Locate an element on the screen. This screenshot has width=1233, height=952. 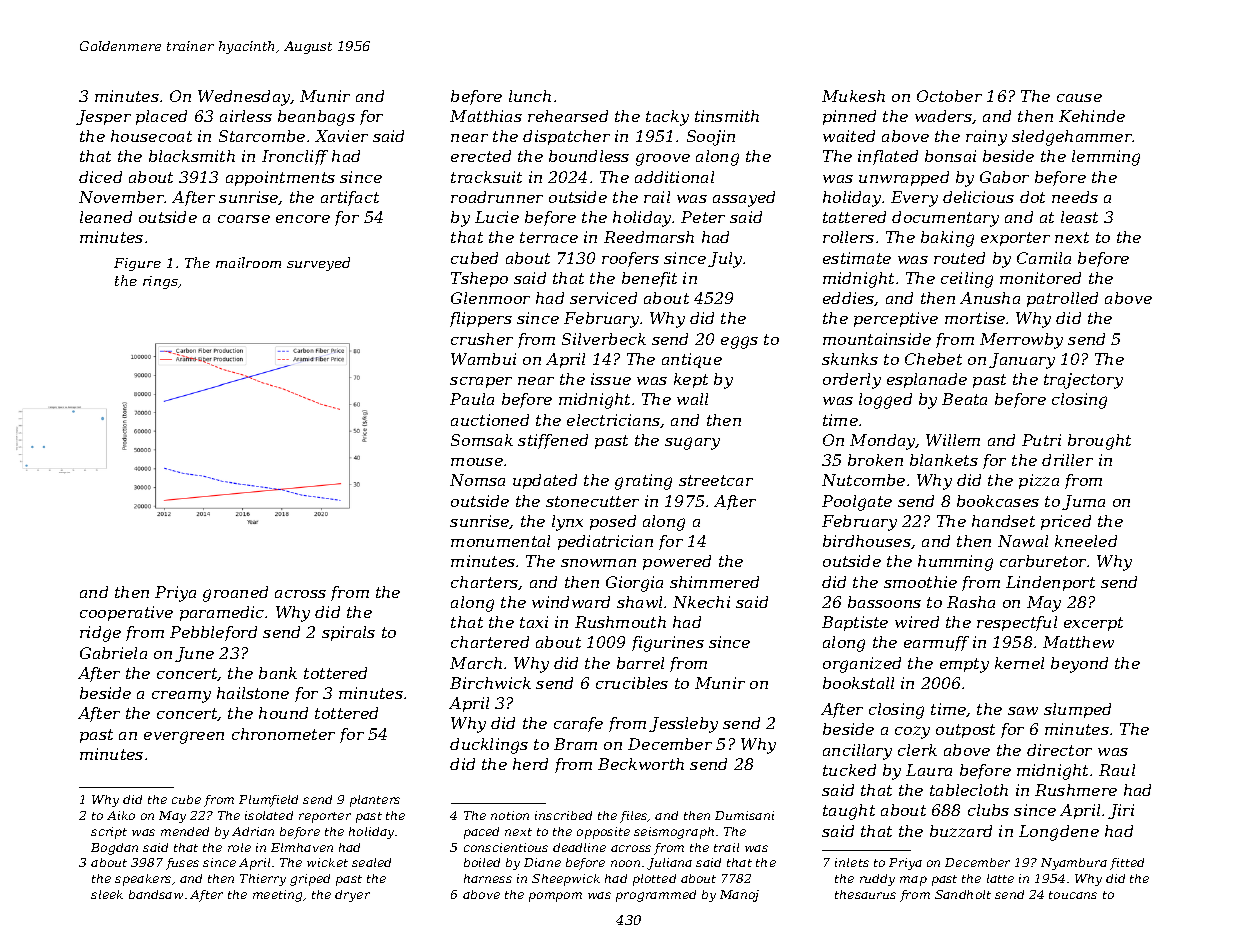
Silverbeck is located at coordinates (604, 339).
